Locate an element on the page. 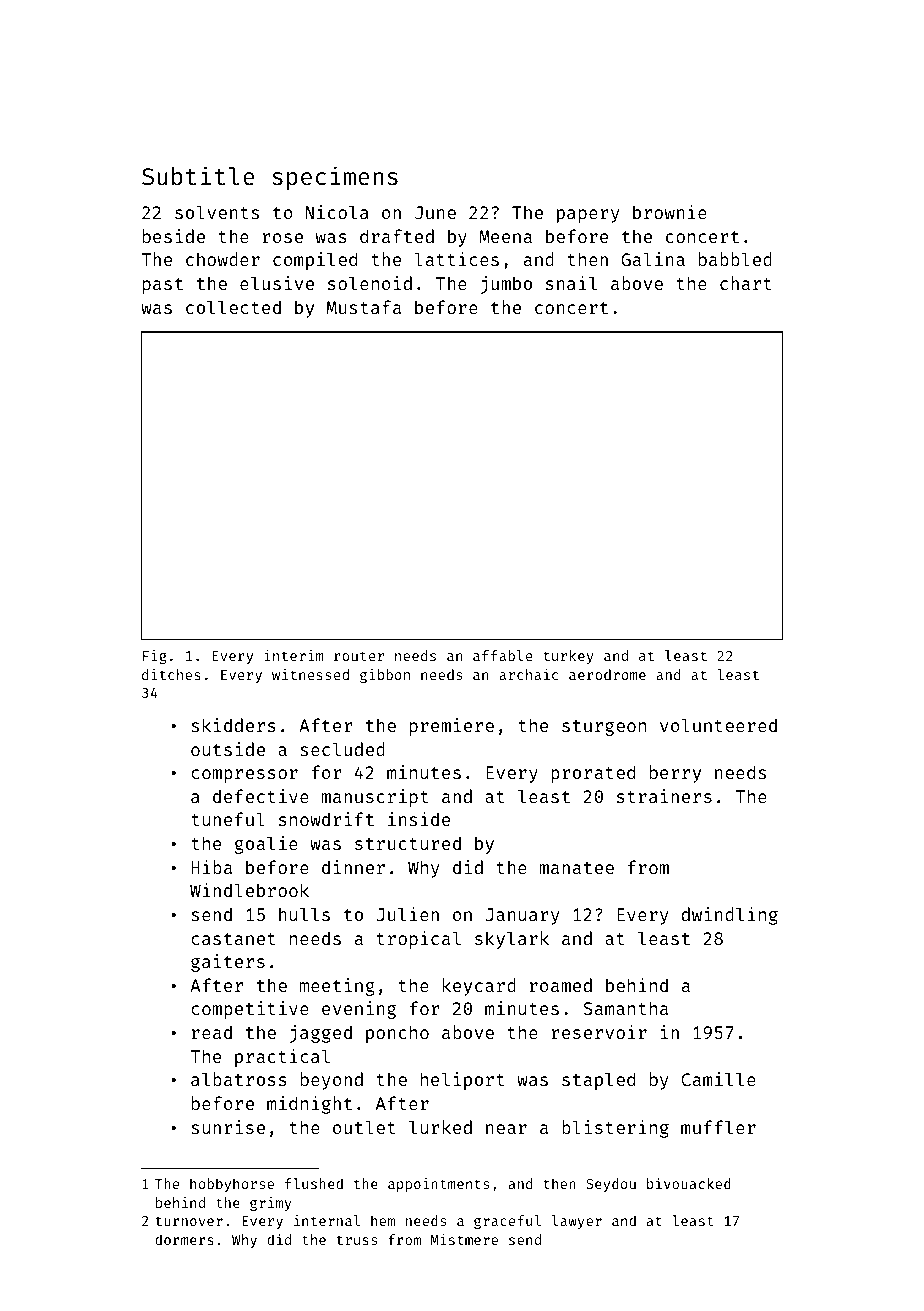 The width and height of the image is (924, 1311). ditches is located at coordinates (171, 674).
